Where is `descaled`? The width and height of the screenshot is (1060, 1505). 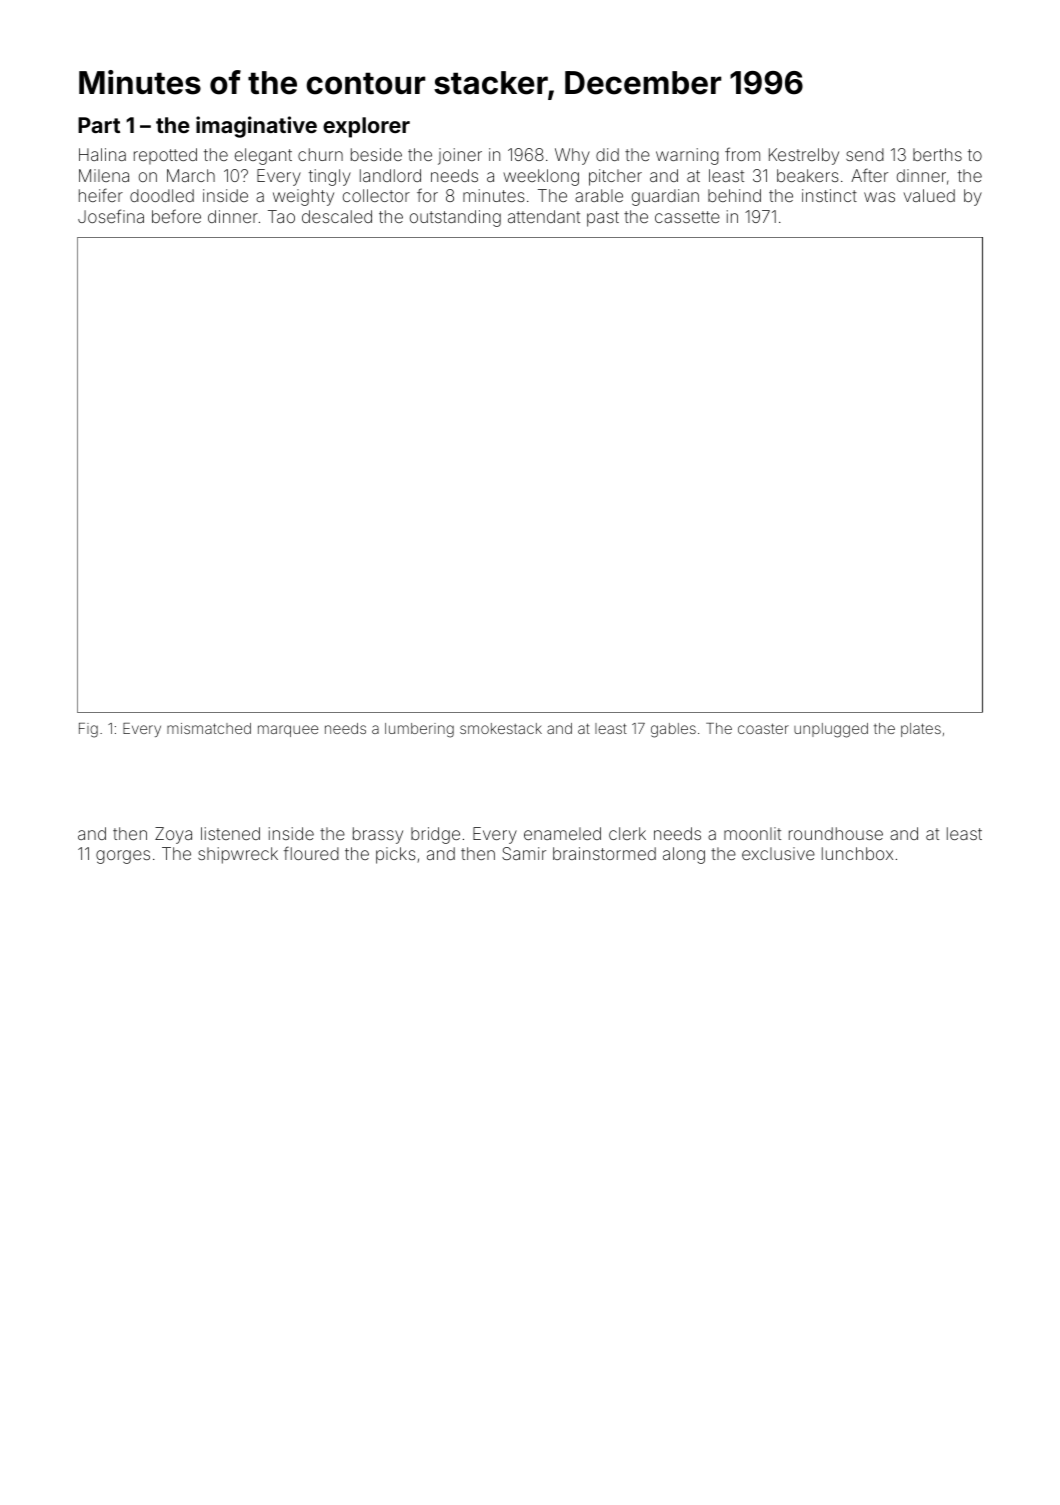
descaled is located at coordinates (337, 216).
